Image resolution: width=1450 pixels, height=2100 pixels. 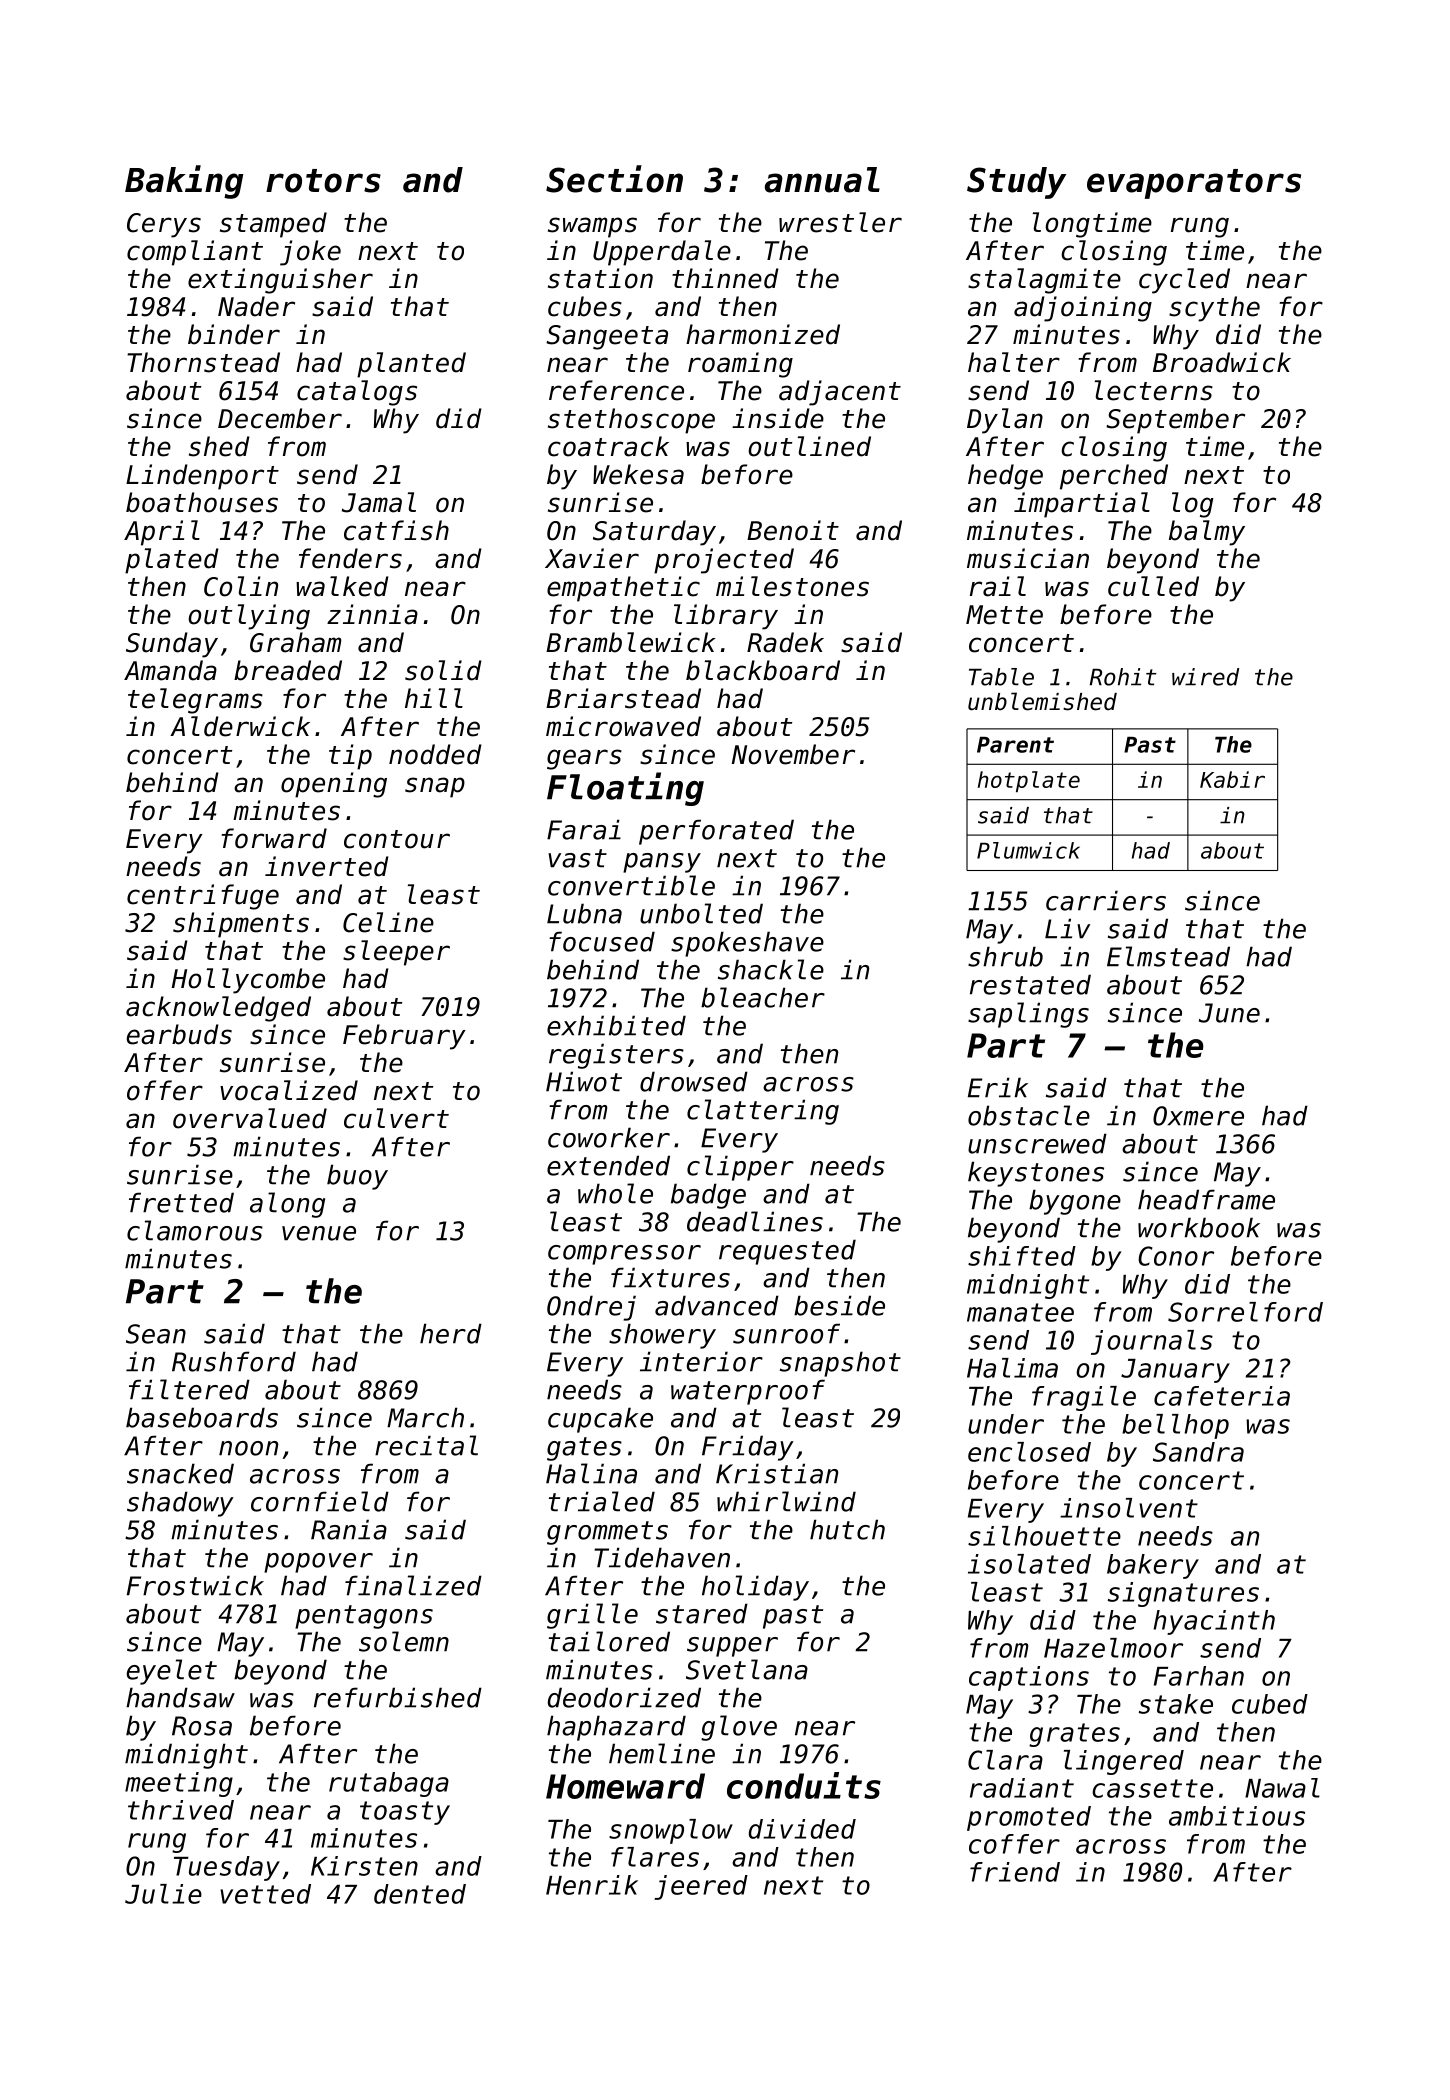 I want to click on vetted, so click(x=265, y=1894).
